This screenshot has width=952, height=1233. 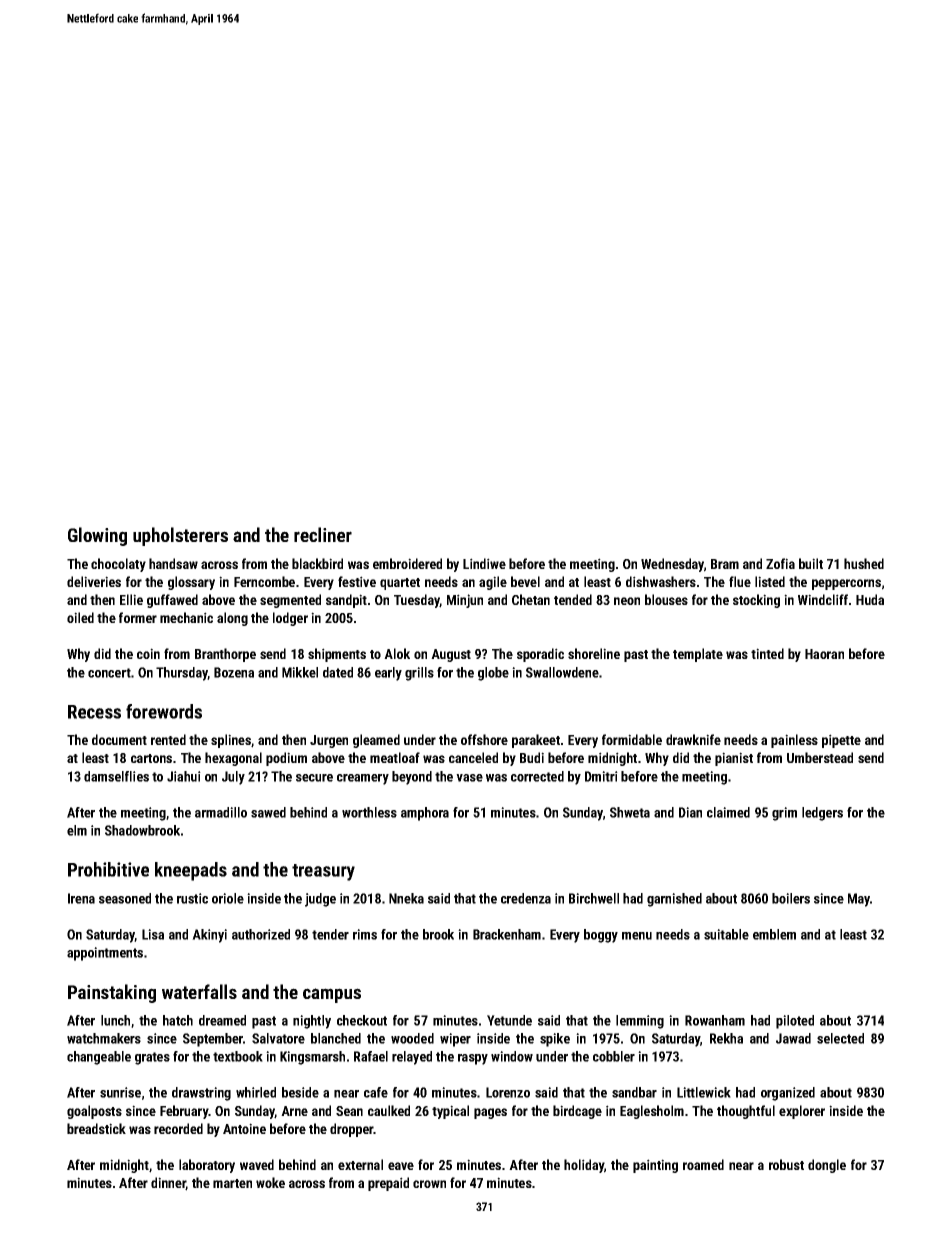 I want to click on concert, so click(x=109, y=673).
